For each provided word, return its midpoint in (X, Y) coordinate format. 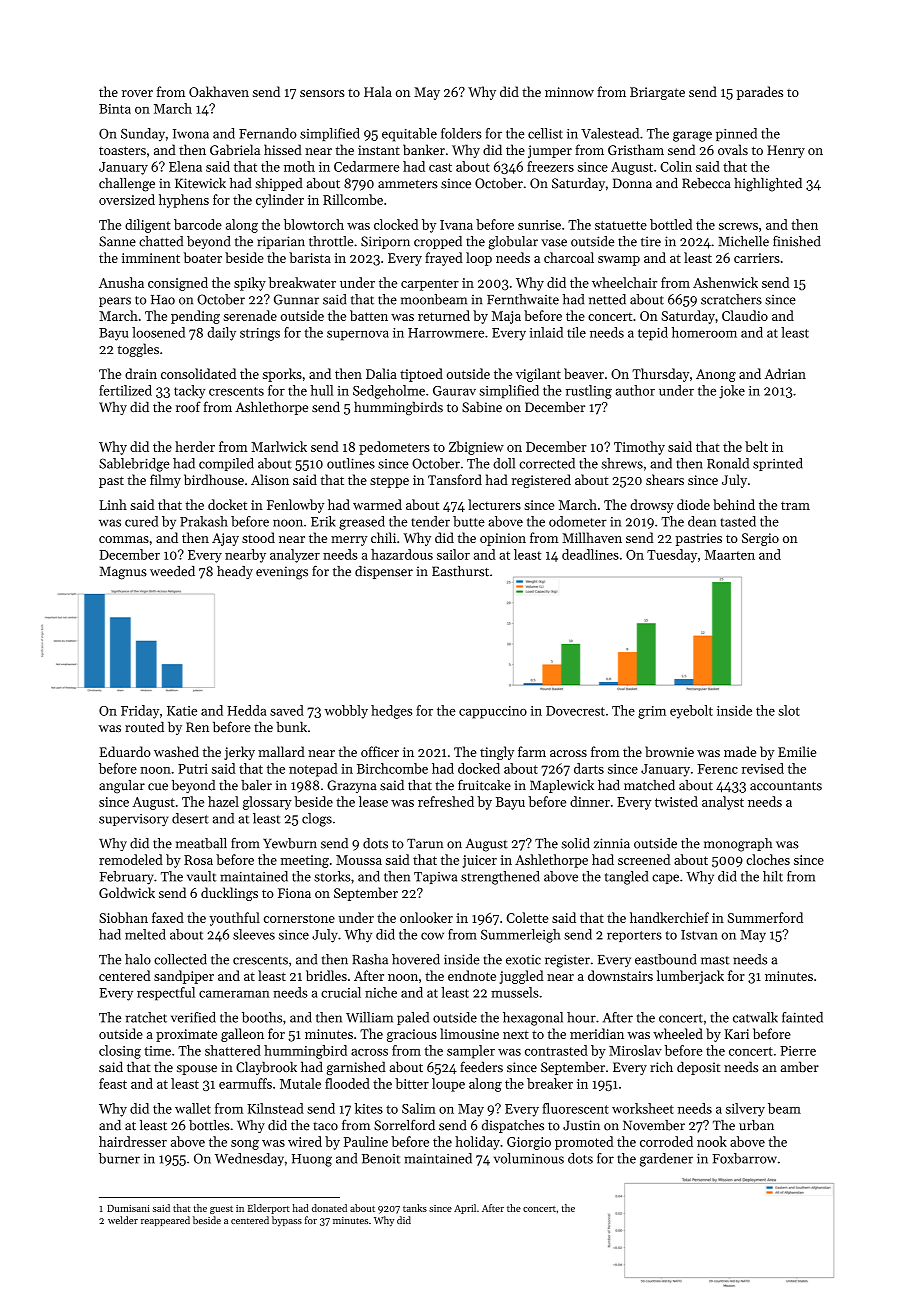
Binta (115, 109)
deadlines (590, 554)
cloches (768, 859)
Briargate (657, 93)
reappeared (165, 1221)
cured (141, 521)
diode (693, 504)
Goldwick (127, 892)
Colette (527, 917)
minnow (569, 92)
